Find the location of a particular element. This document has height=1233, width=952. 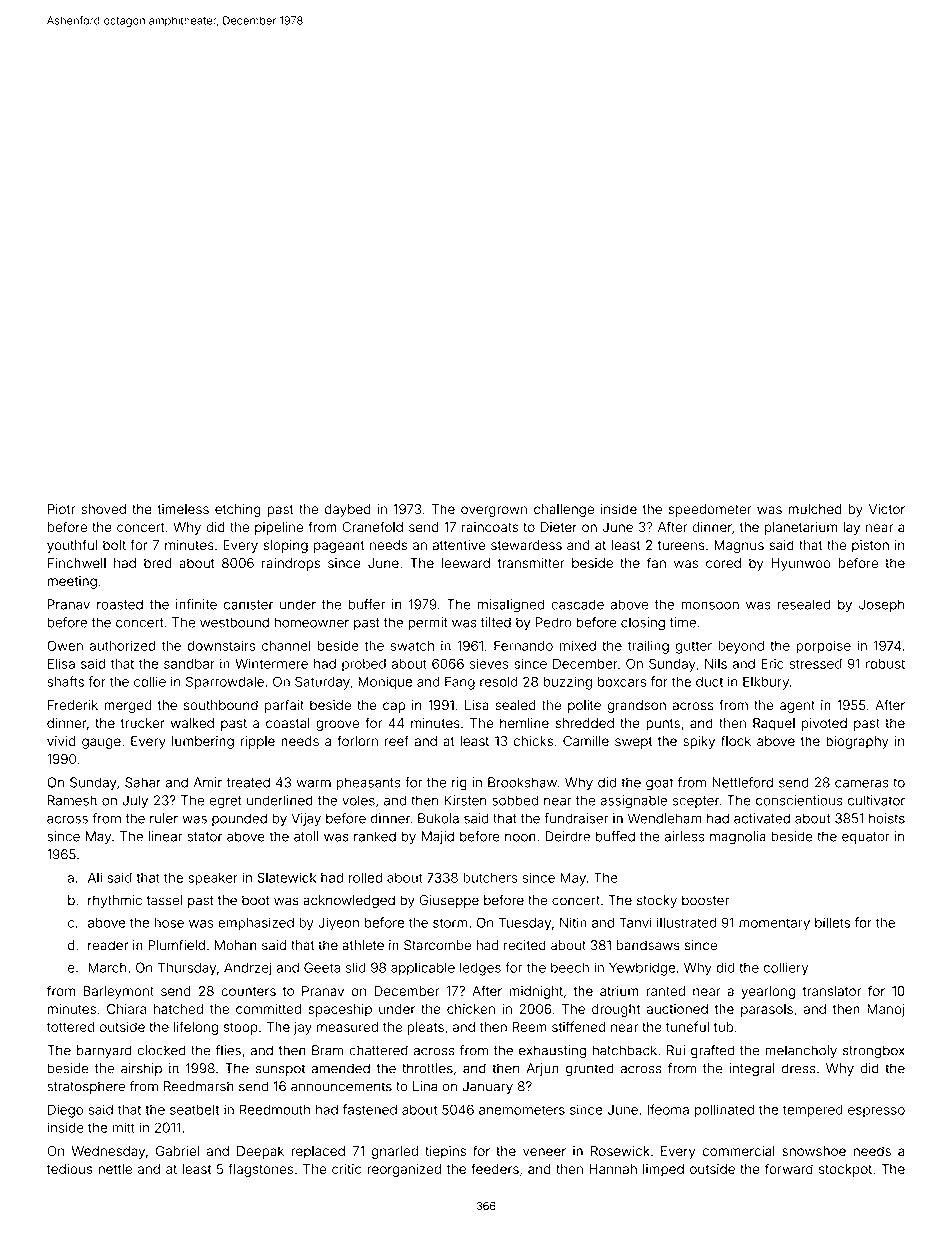

robust is located at coordinates (885, 664).
